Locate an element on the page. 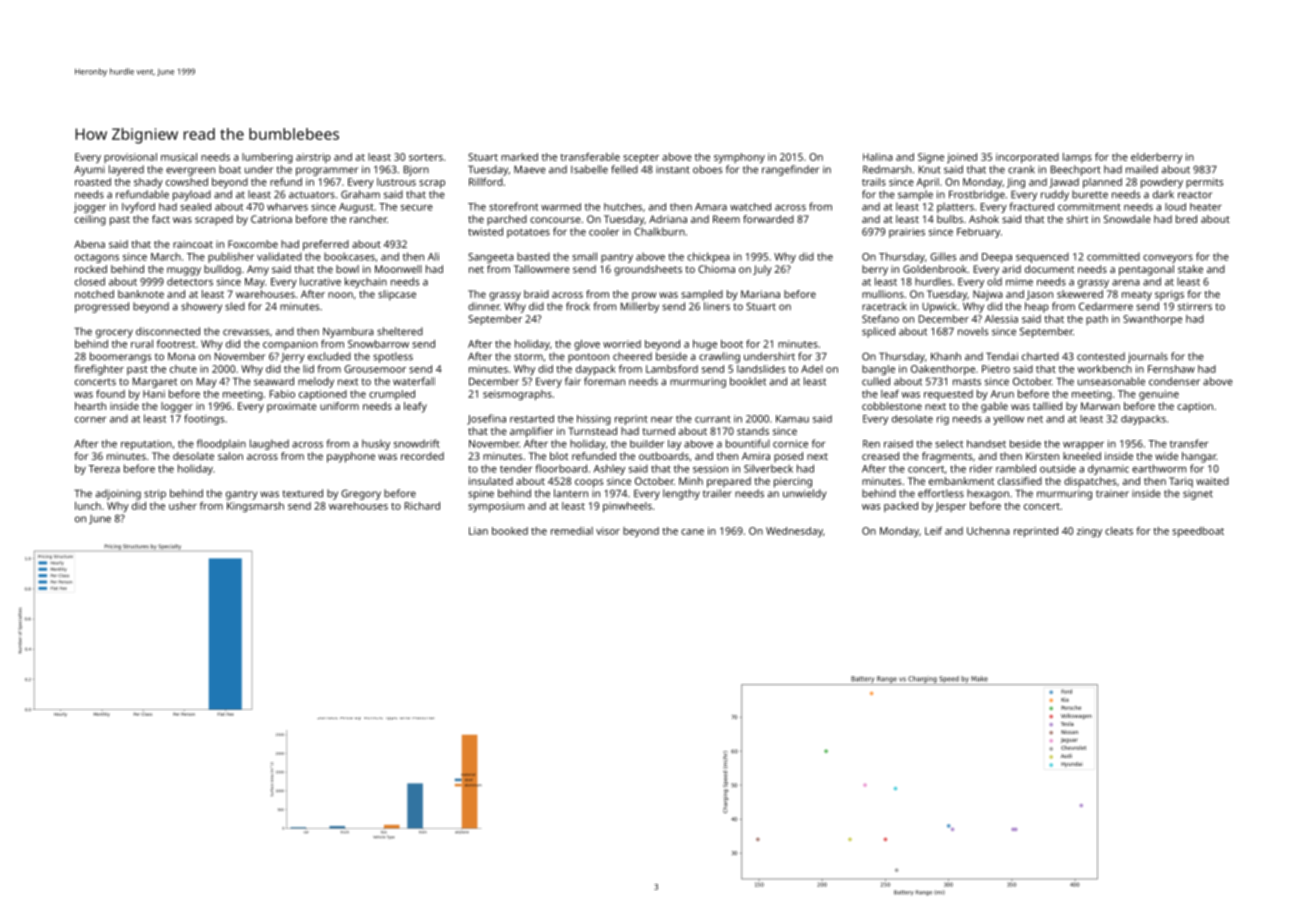  usher is located at coordinates (183, 506).
